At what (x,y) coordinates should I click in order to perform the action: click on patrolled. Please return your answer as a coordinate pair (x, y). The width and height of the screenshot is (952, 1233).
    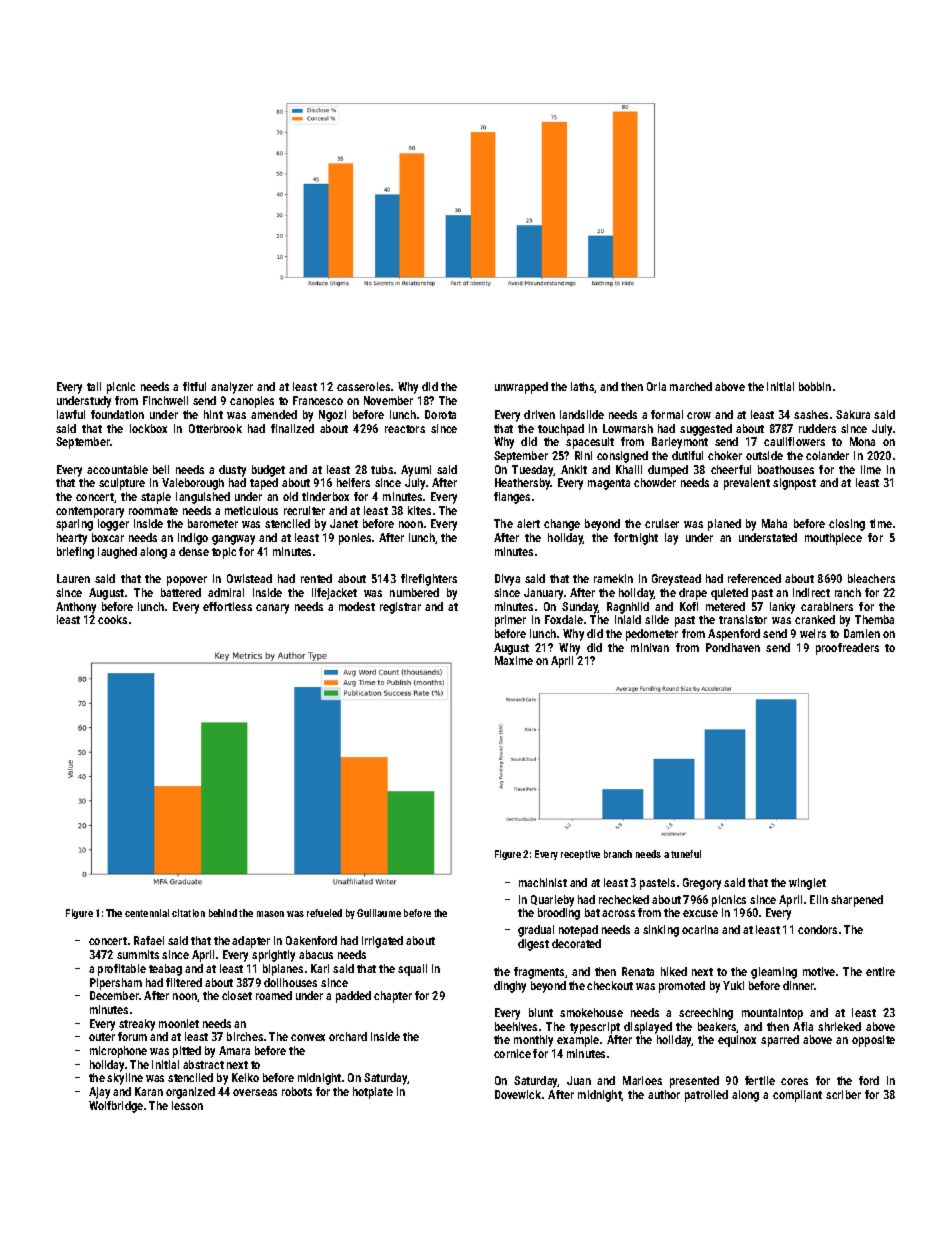
    Looking at the image, I should click on (706, 1096).
